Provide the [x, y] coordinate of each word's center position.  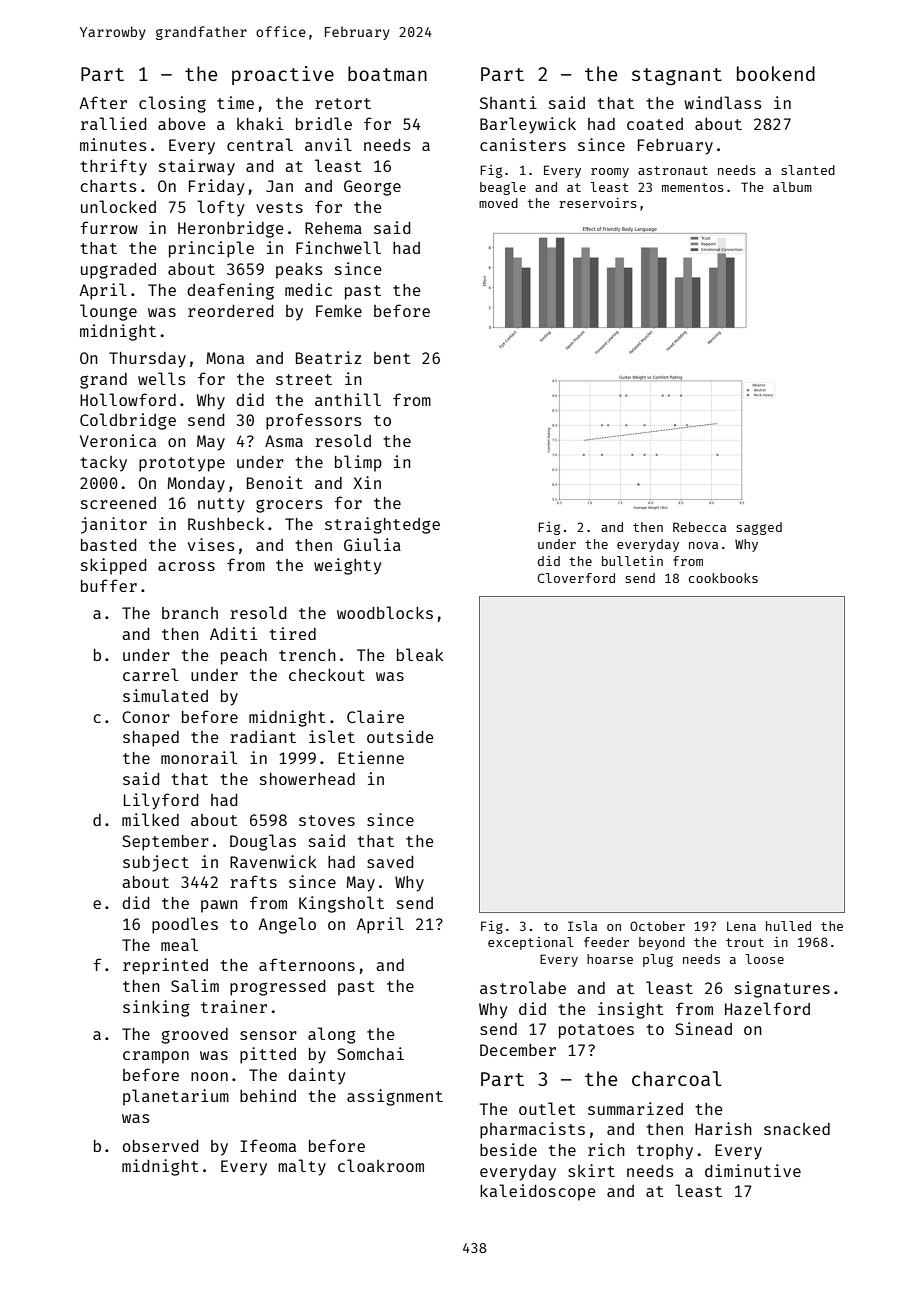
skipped [113, 566]
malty [302, 1167]
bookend [776, 73]
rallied [113, 123]
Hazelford [767, 1008]
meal [179, 944]
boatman [387, 73]
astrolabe [523, 987]
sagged [759, 528]
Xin [367, 482]
